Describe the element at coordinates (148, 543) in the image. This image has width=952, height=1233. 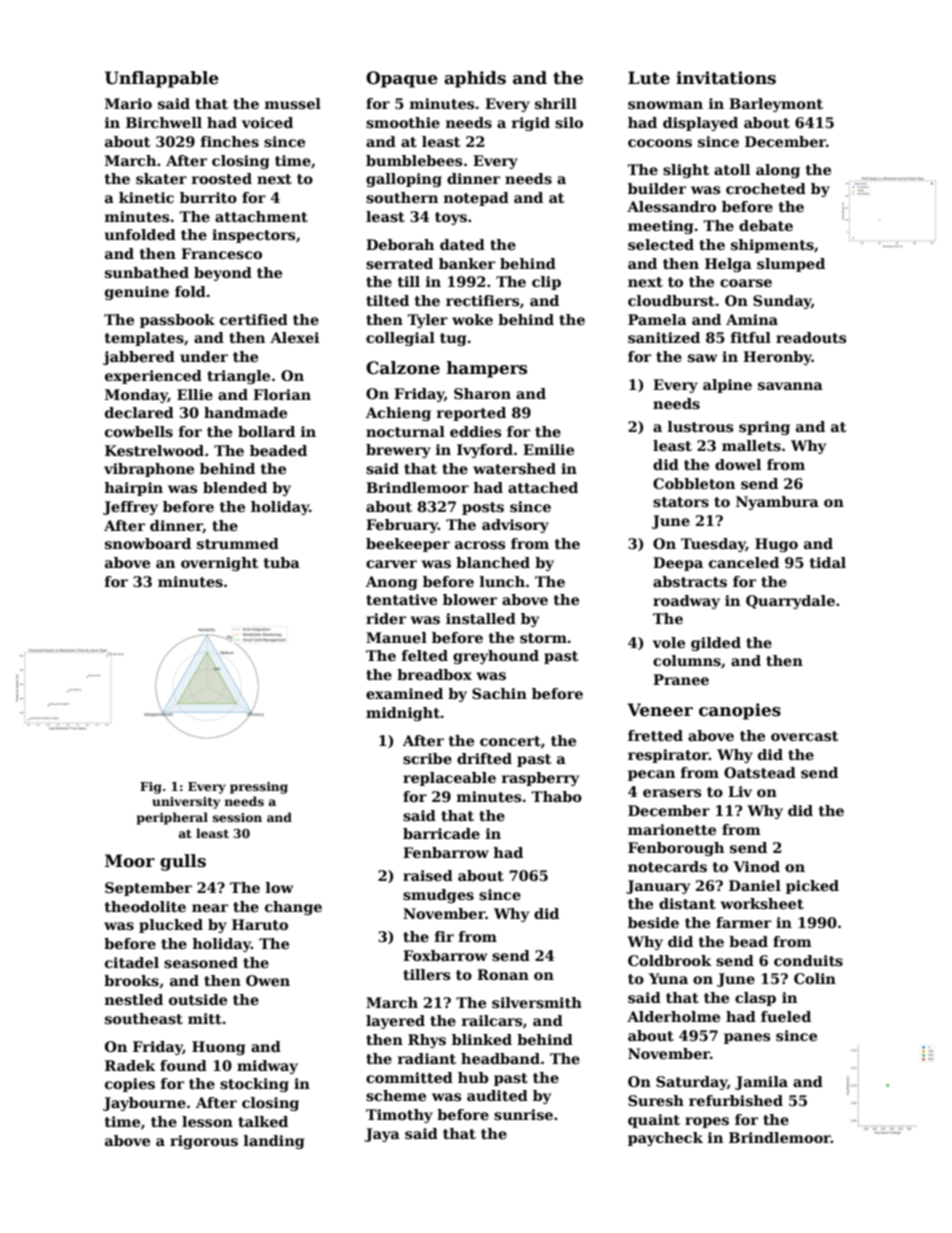
I see `snowboard` at that location.
